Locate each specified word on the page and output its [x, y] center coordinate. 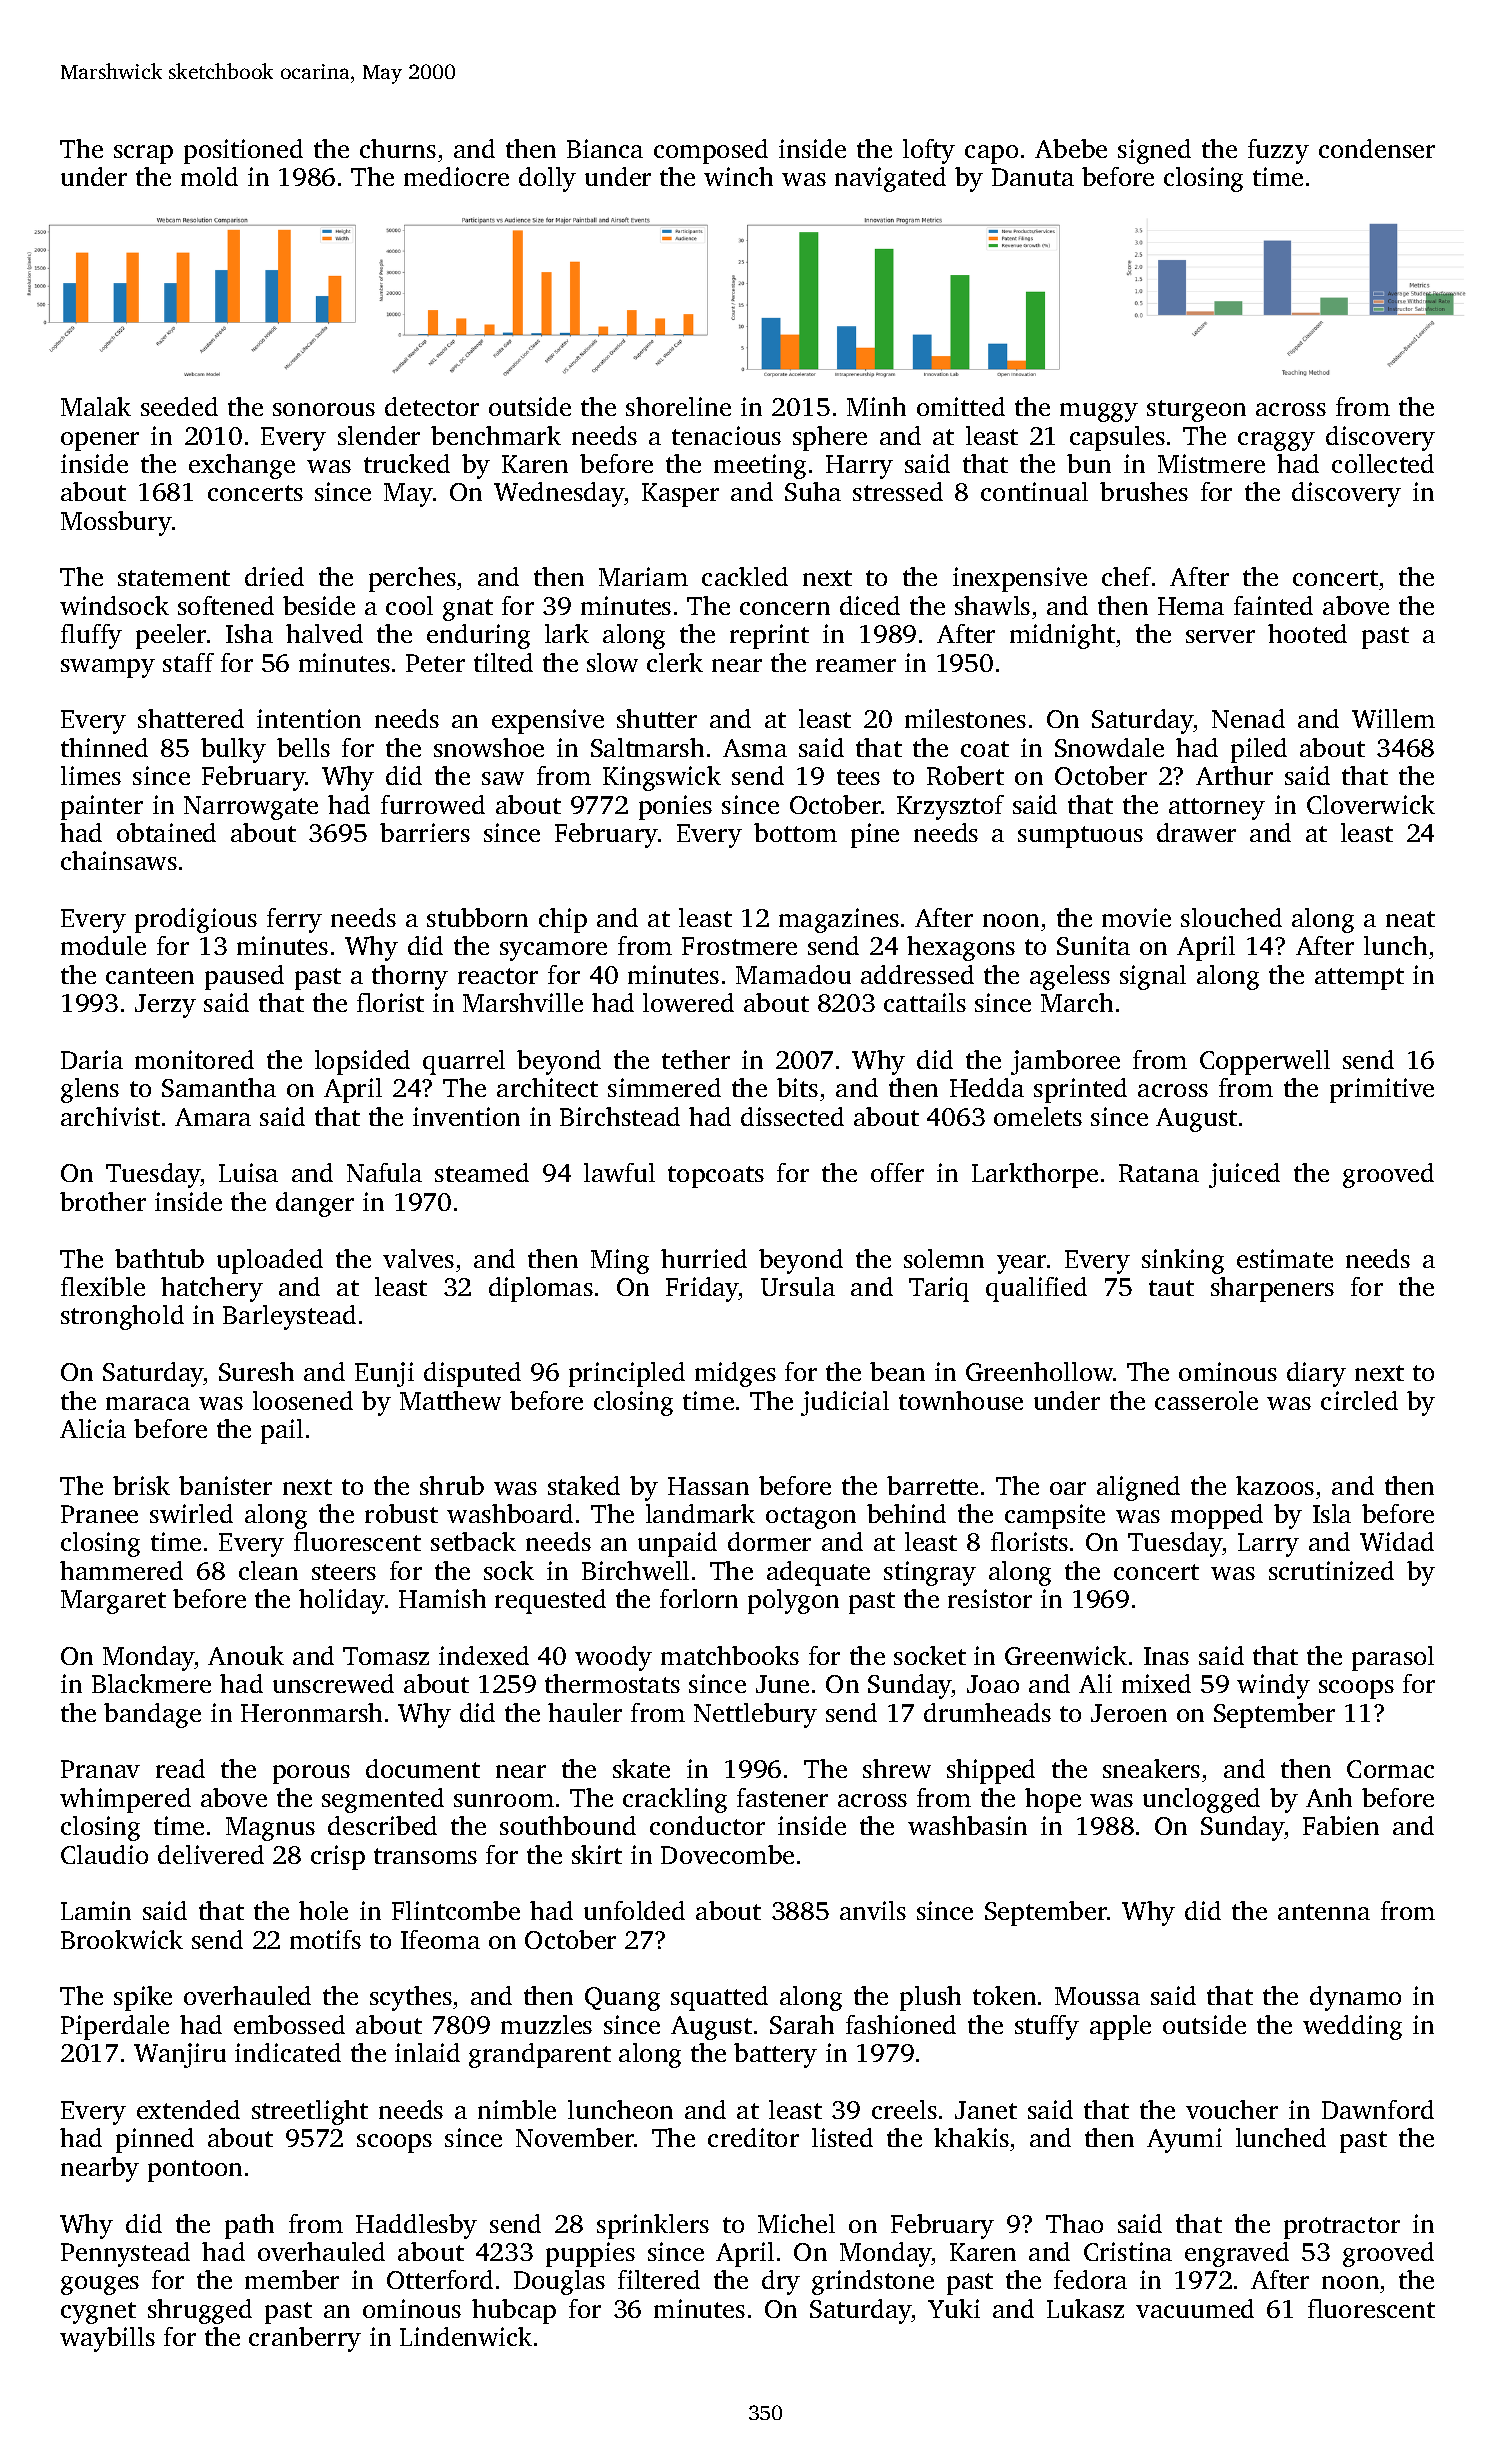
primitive [1382, 1090]
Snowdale [1109, 747]
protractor [1342, 2228]
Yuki [954, 2308]
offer [897, 1172]
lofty [929, 151]
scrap [143, 154]
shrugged [200, 2311]
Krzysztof [950, 807]
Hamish [442, 1598]
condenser [1377, 148]
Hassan [708, 1486]
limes [91, 775]
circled [1359, 1400]
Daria [92, 1059]
